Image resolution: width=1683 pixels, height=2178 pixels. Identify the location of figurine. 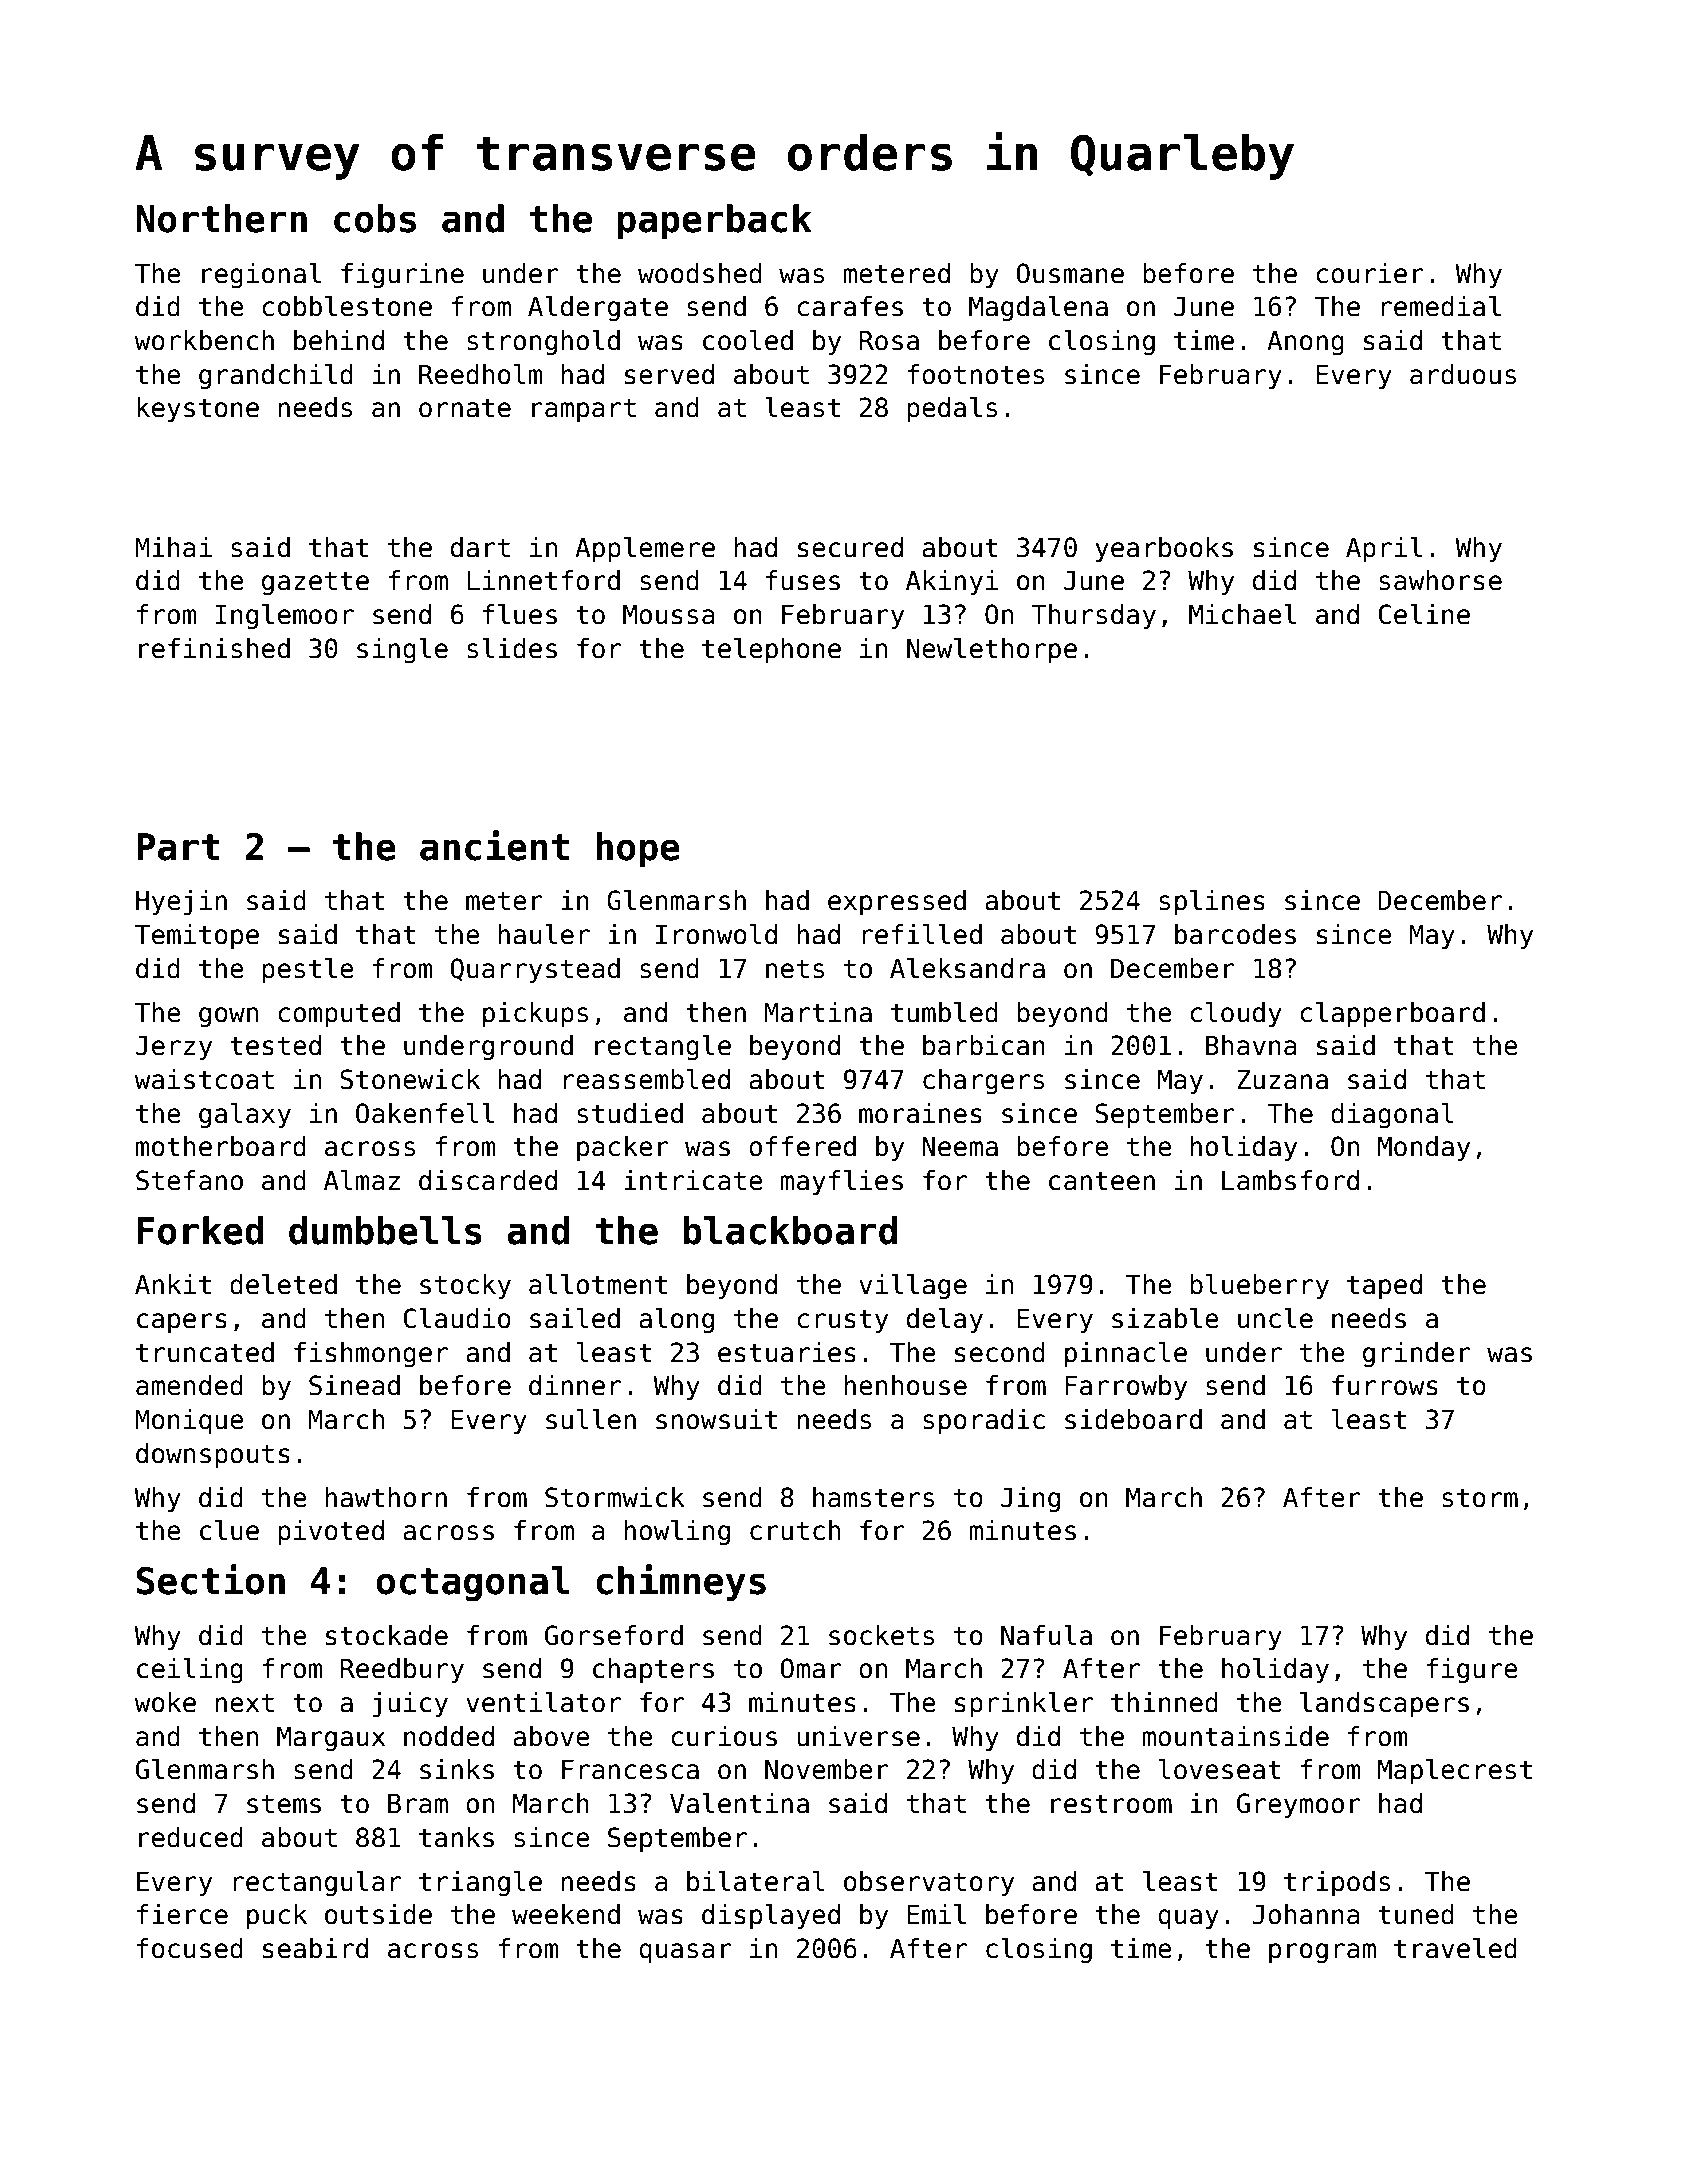
(402, 276).
